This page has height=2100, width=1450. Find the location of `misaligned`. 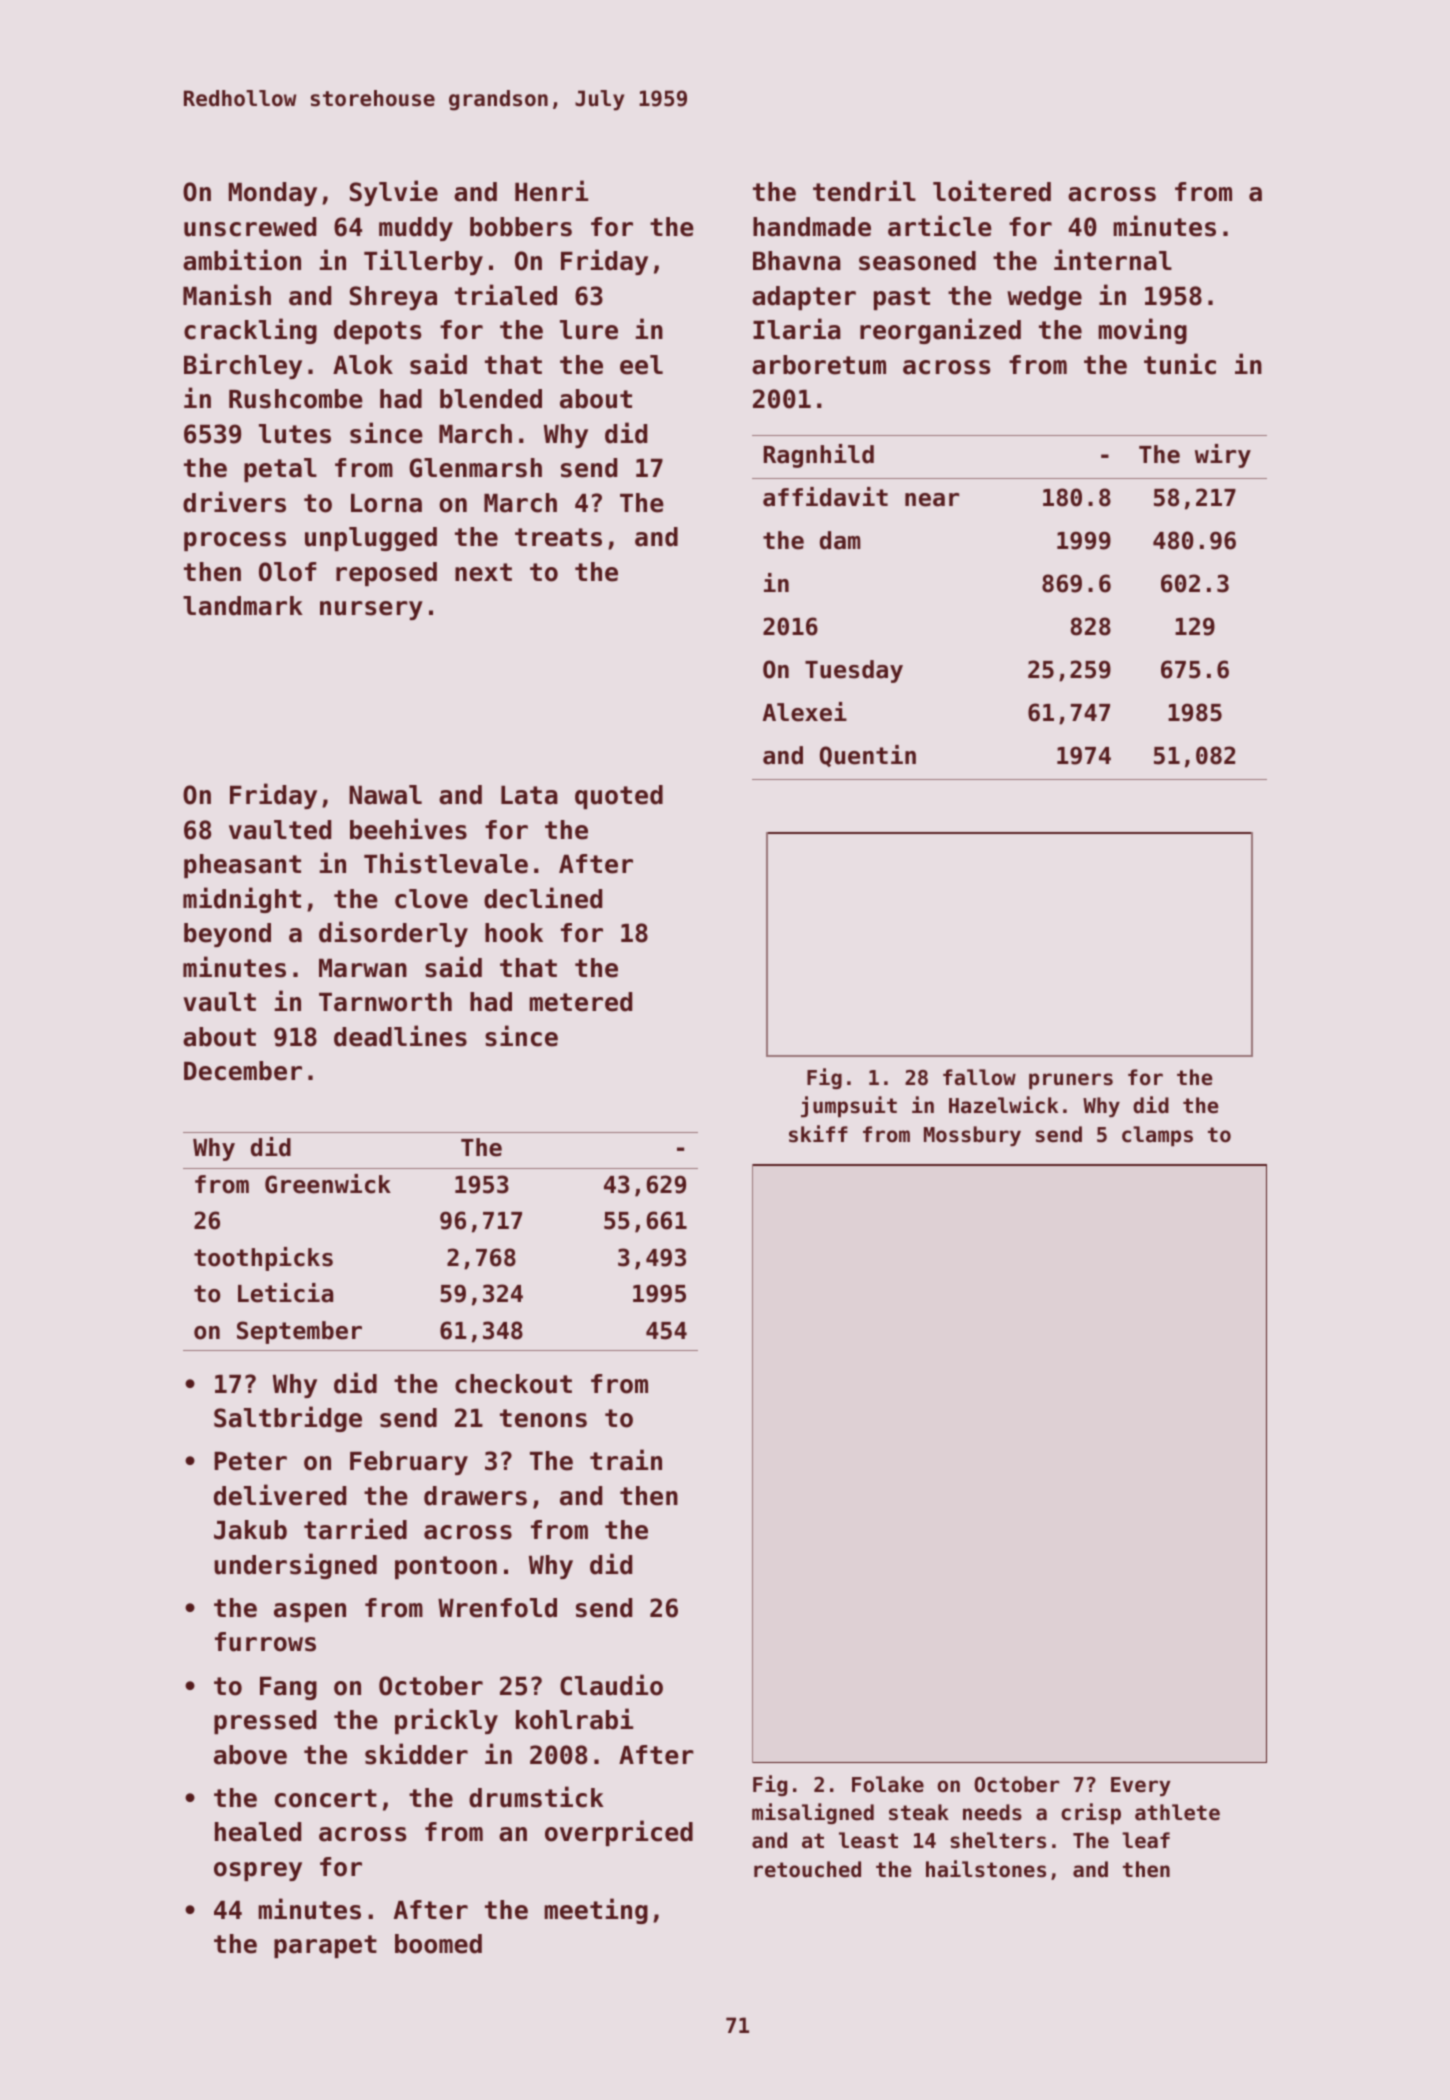

misaligned is located at coordinates (813, 1813).
